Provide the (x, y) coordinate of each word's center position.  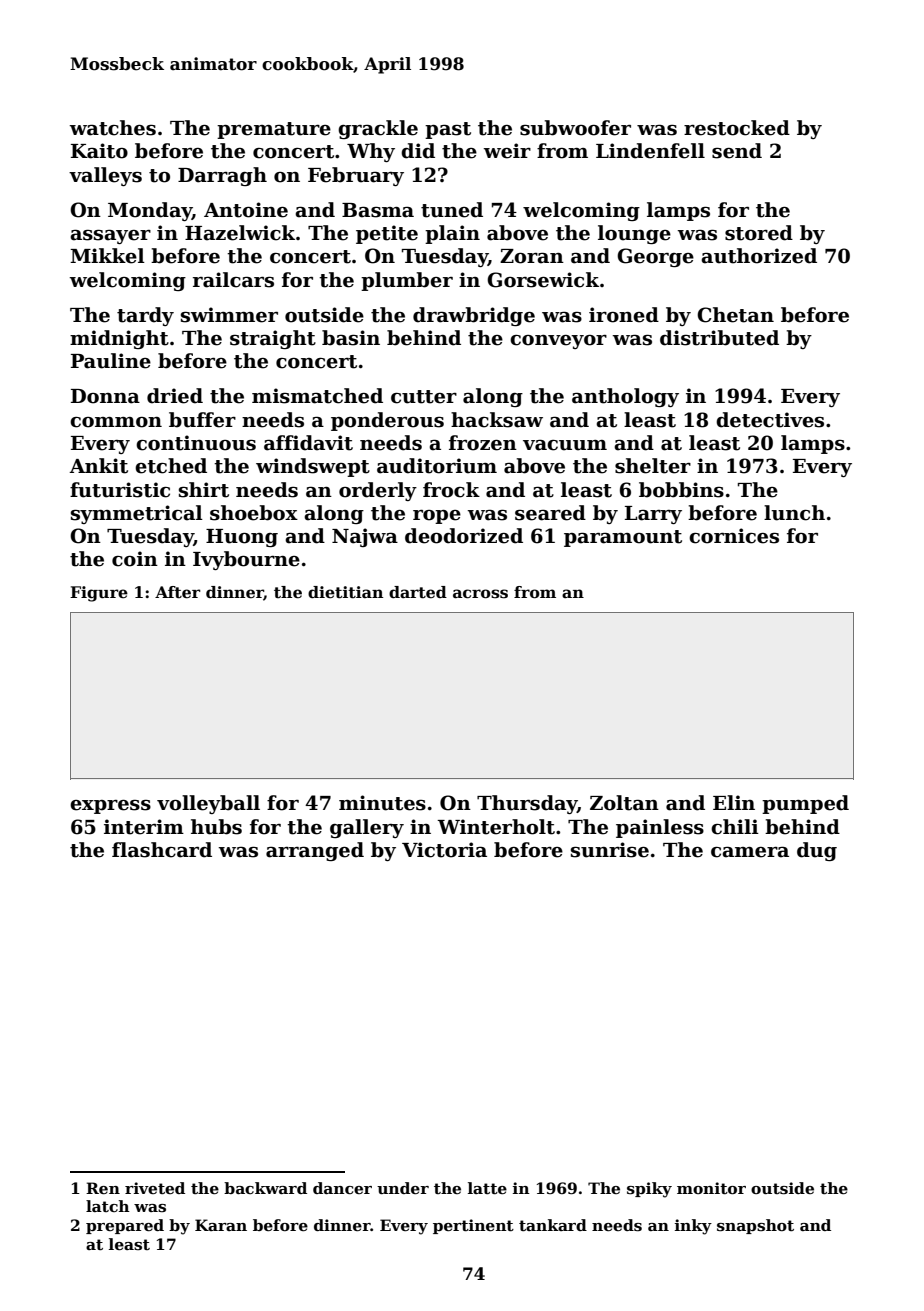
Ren (103, 1188)
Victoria (444, 850)
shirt (204, 490)
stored (759, 233)
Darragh (222, 176)
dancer (342, 1188)
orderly (378, 491)
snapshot (755, 1226)
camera (750, 852)
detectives (770, 420)
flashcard (162, 850)
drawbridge (474, 316)
